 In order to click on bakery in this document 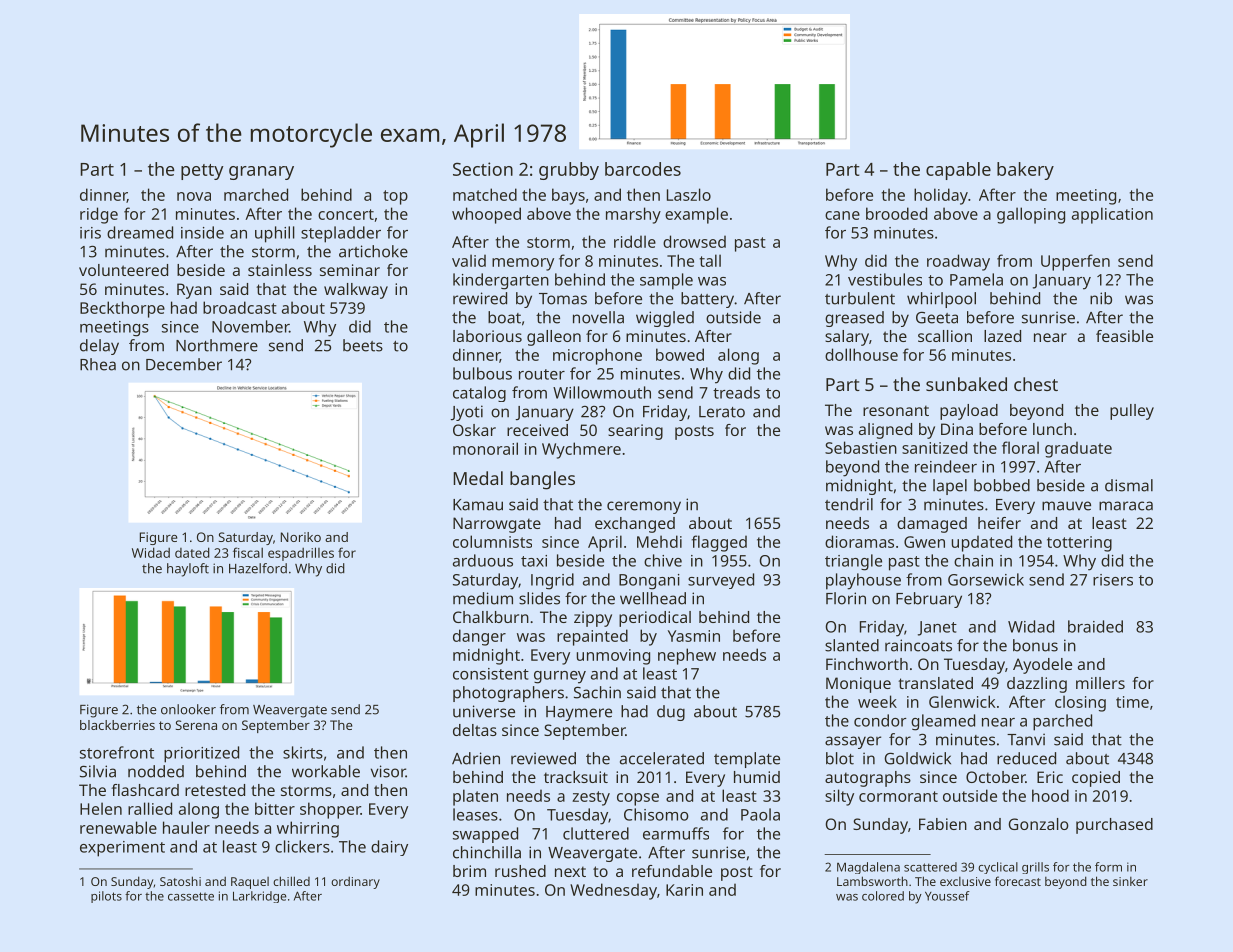, I will do `click(1025, 171)`.
